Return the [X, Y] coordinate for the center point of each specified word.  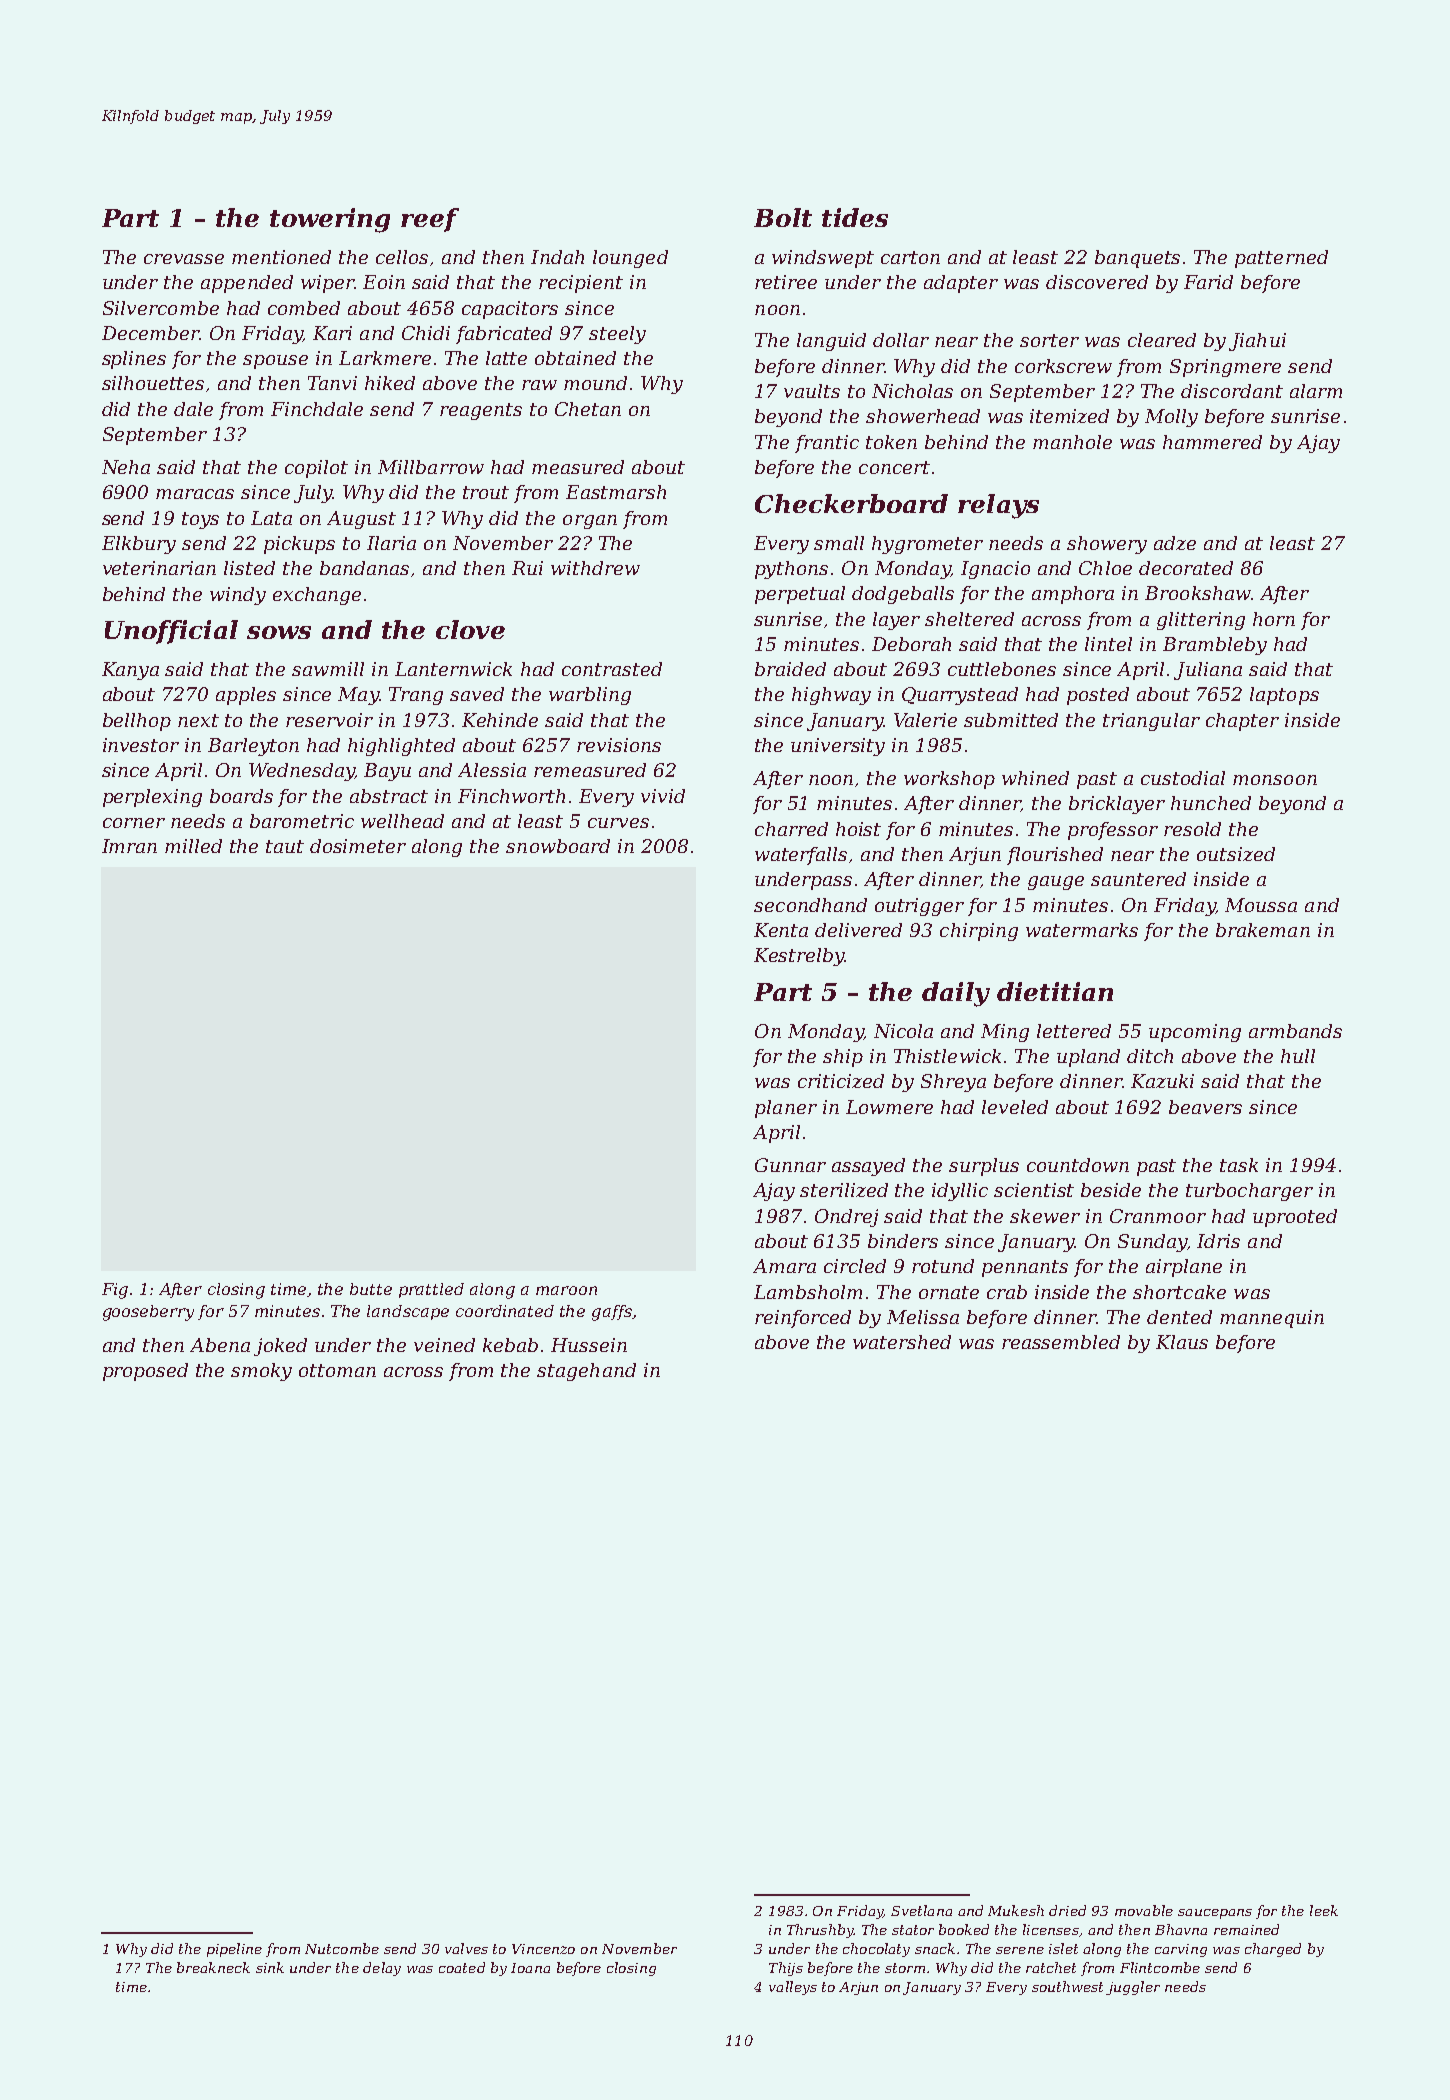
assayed [868, 1167]
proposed [145, 1372]
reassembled [1061, 1342]
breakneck [213, 1967]
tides [855, 217]
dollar [901, 340]
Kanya [130, 671]
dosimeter [358, 846]
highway [831, 696]
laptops [1284, 696]
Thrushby [820, 1931]
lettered [1074, 1031]
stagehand [586, 1372]
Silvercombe [161, 308]
